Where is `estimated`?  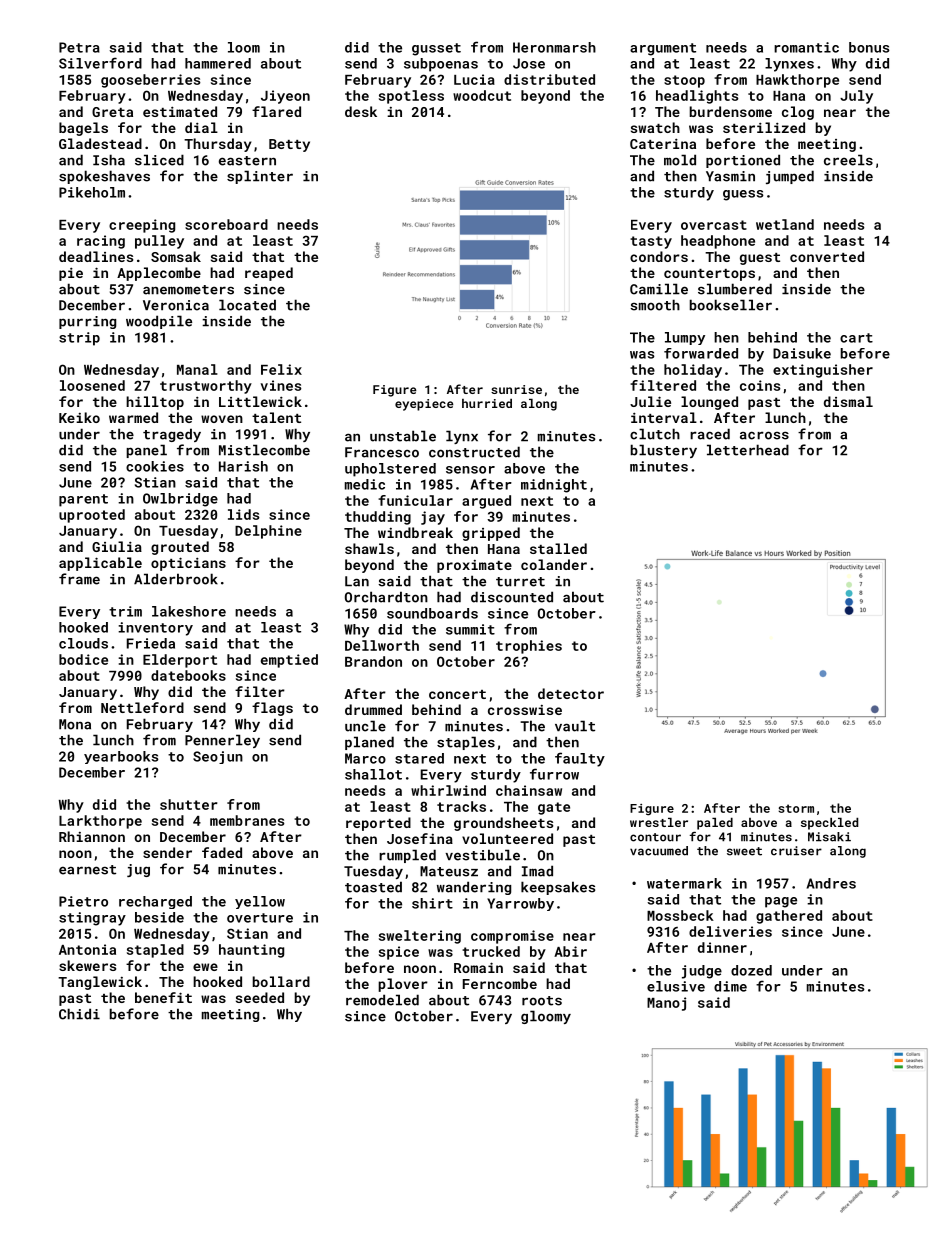 estimated is located at coordinates (180, 111).
